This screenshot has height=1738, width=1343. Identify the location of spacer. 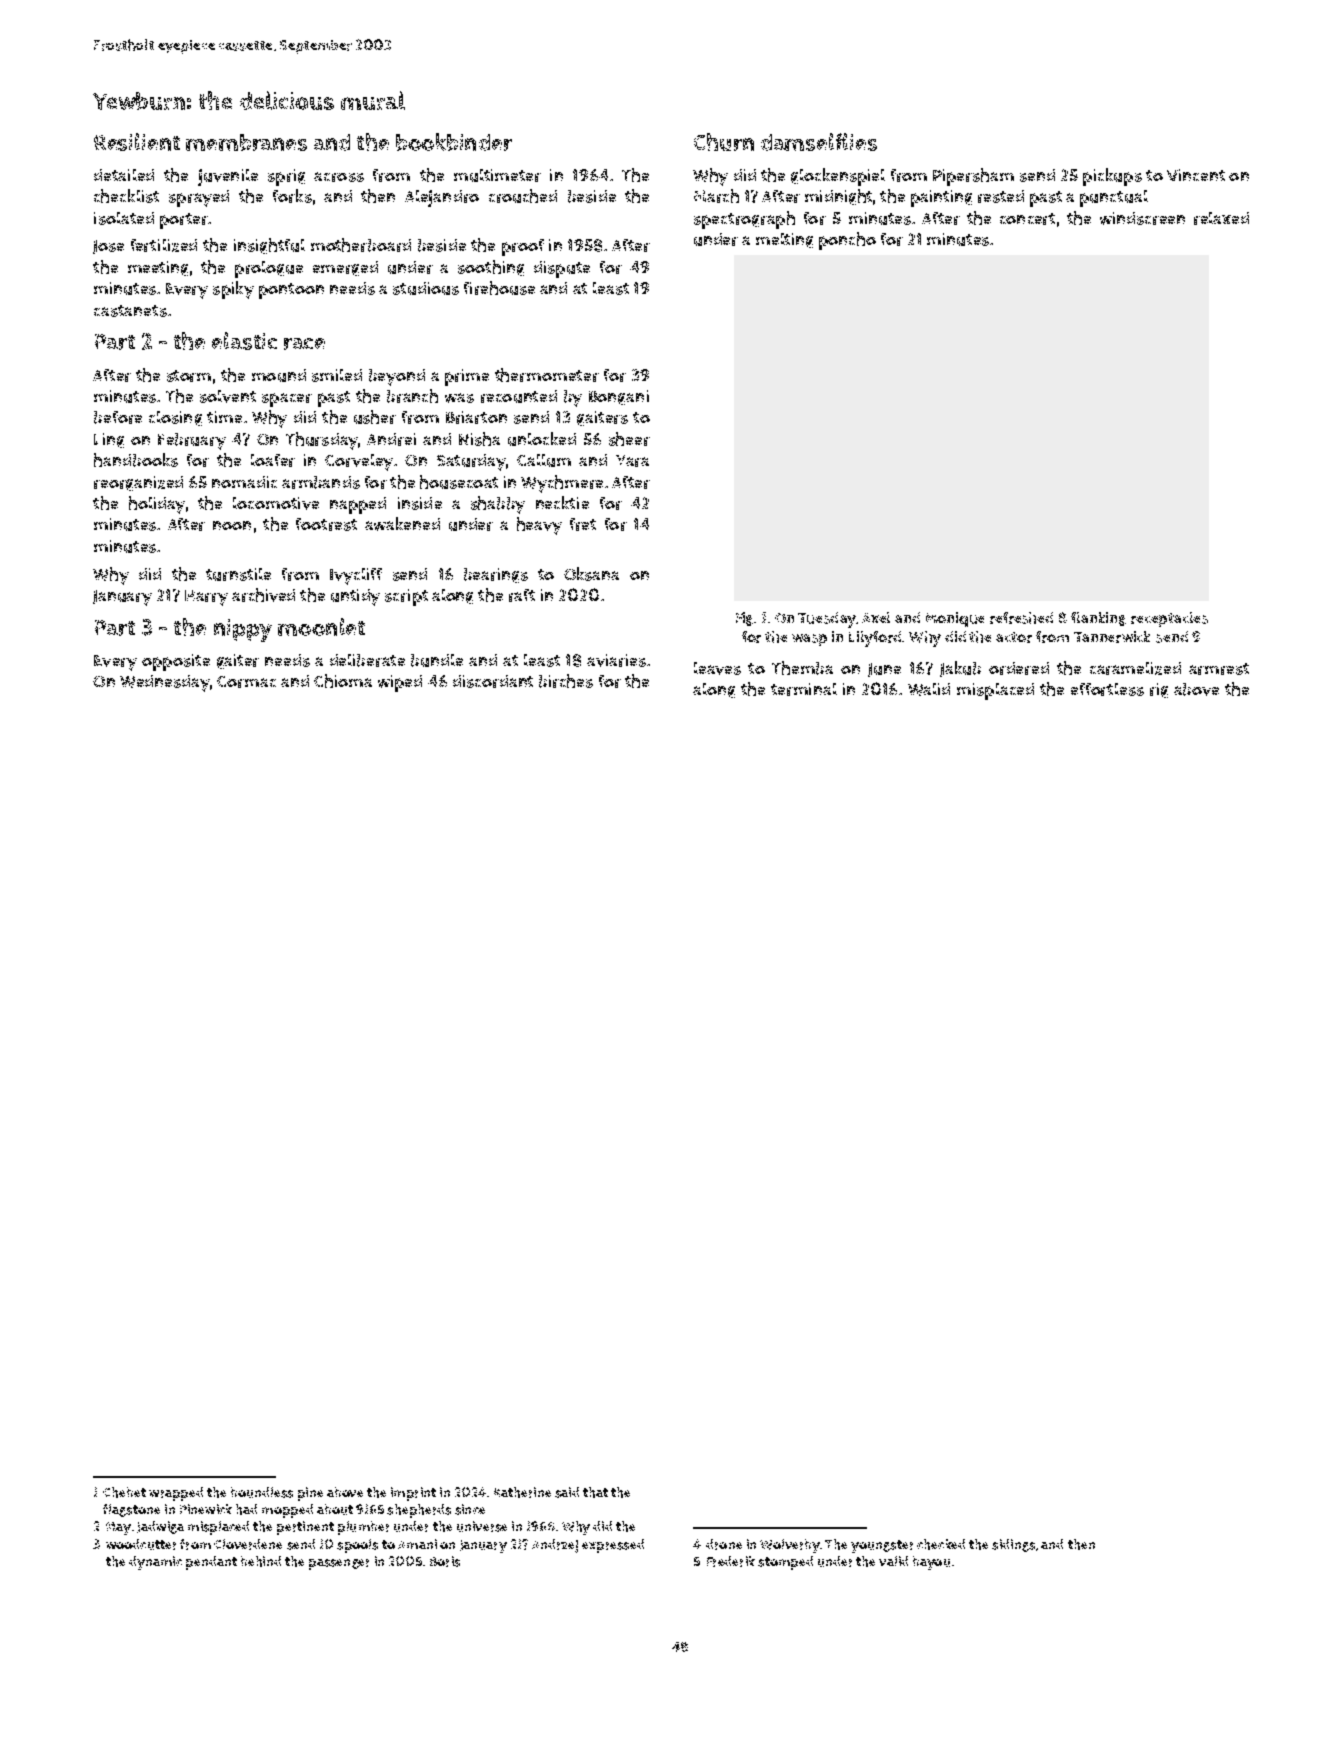
(287, 400).
